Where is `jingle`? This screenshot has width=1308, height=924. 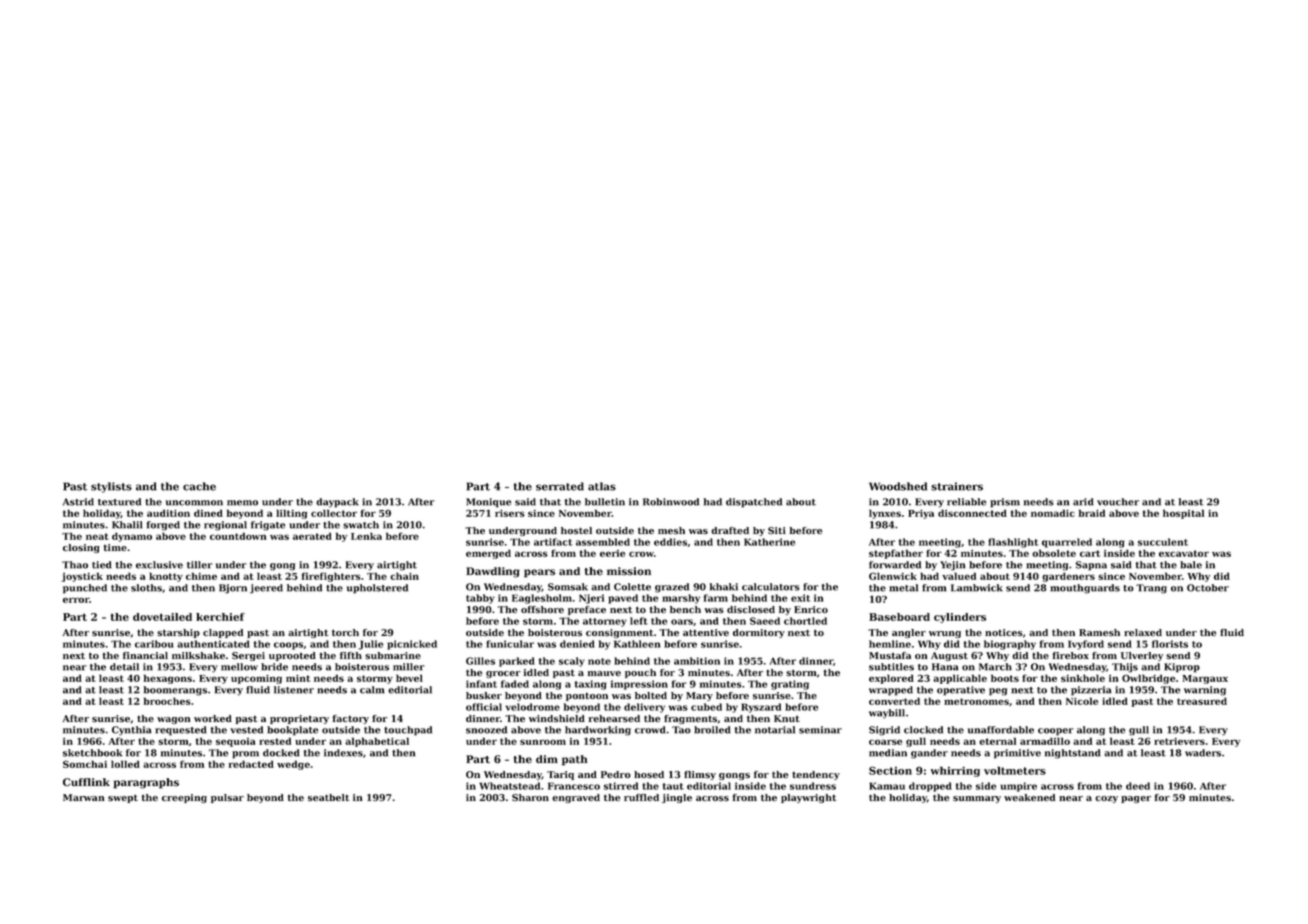 jingle is located at coordinates (677, 798).
